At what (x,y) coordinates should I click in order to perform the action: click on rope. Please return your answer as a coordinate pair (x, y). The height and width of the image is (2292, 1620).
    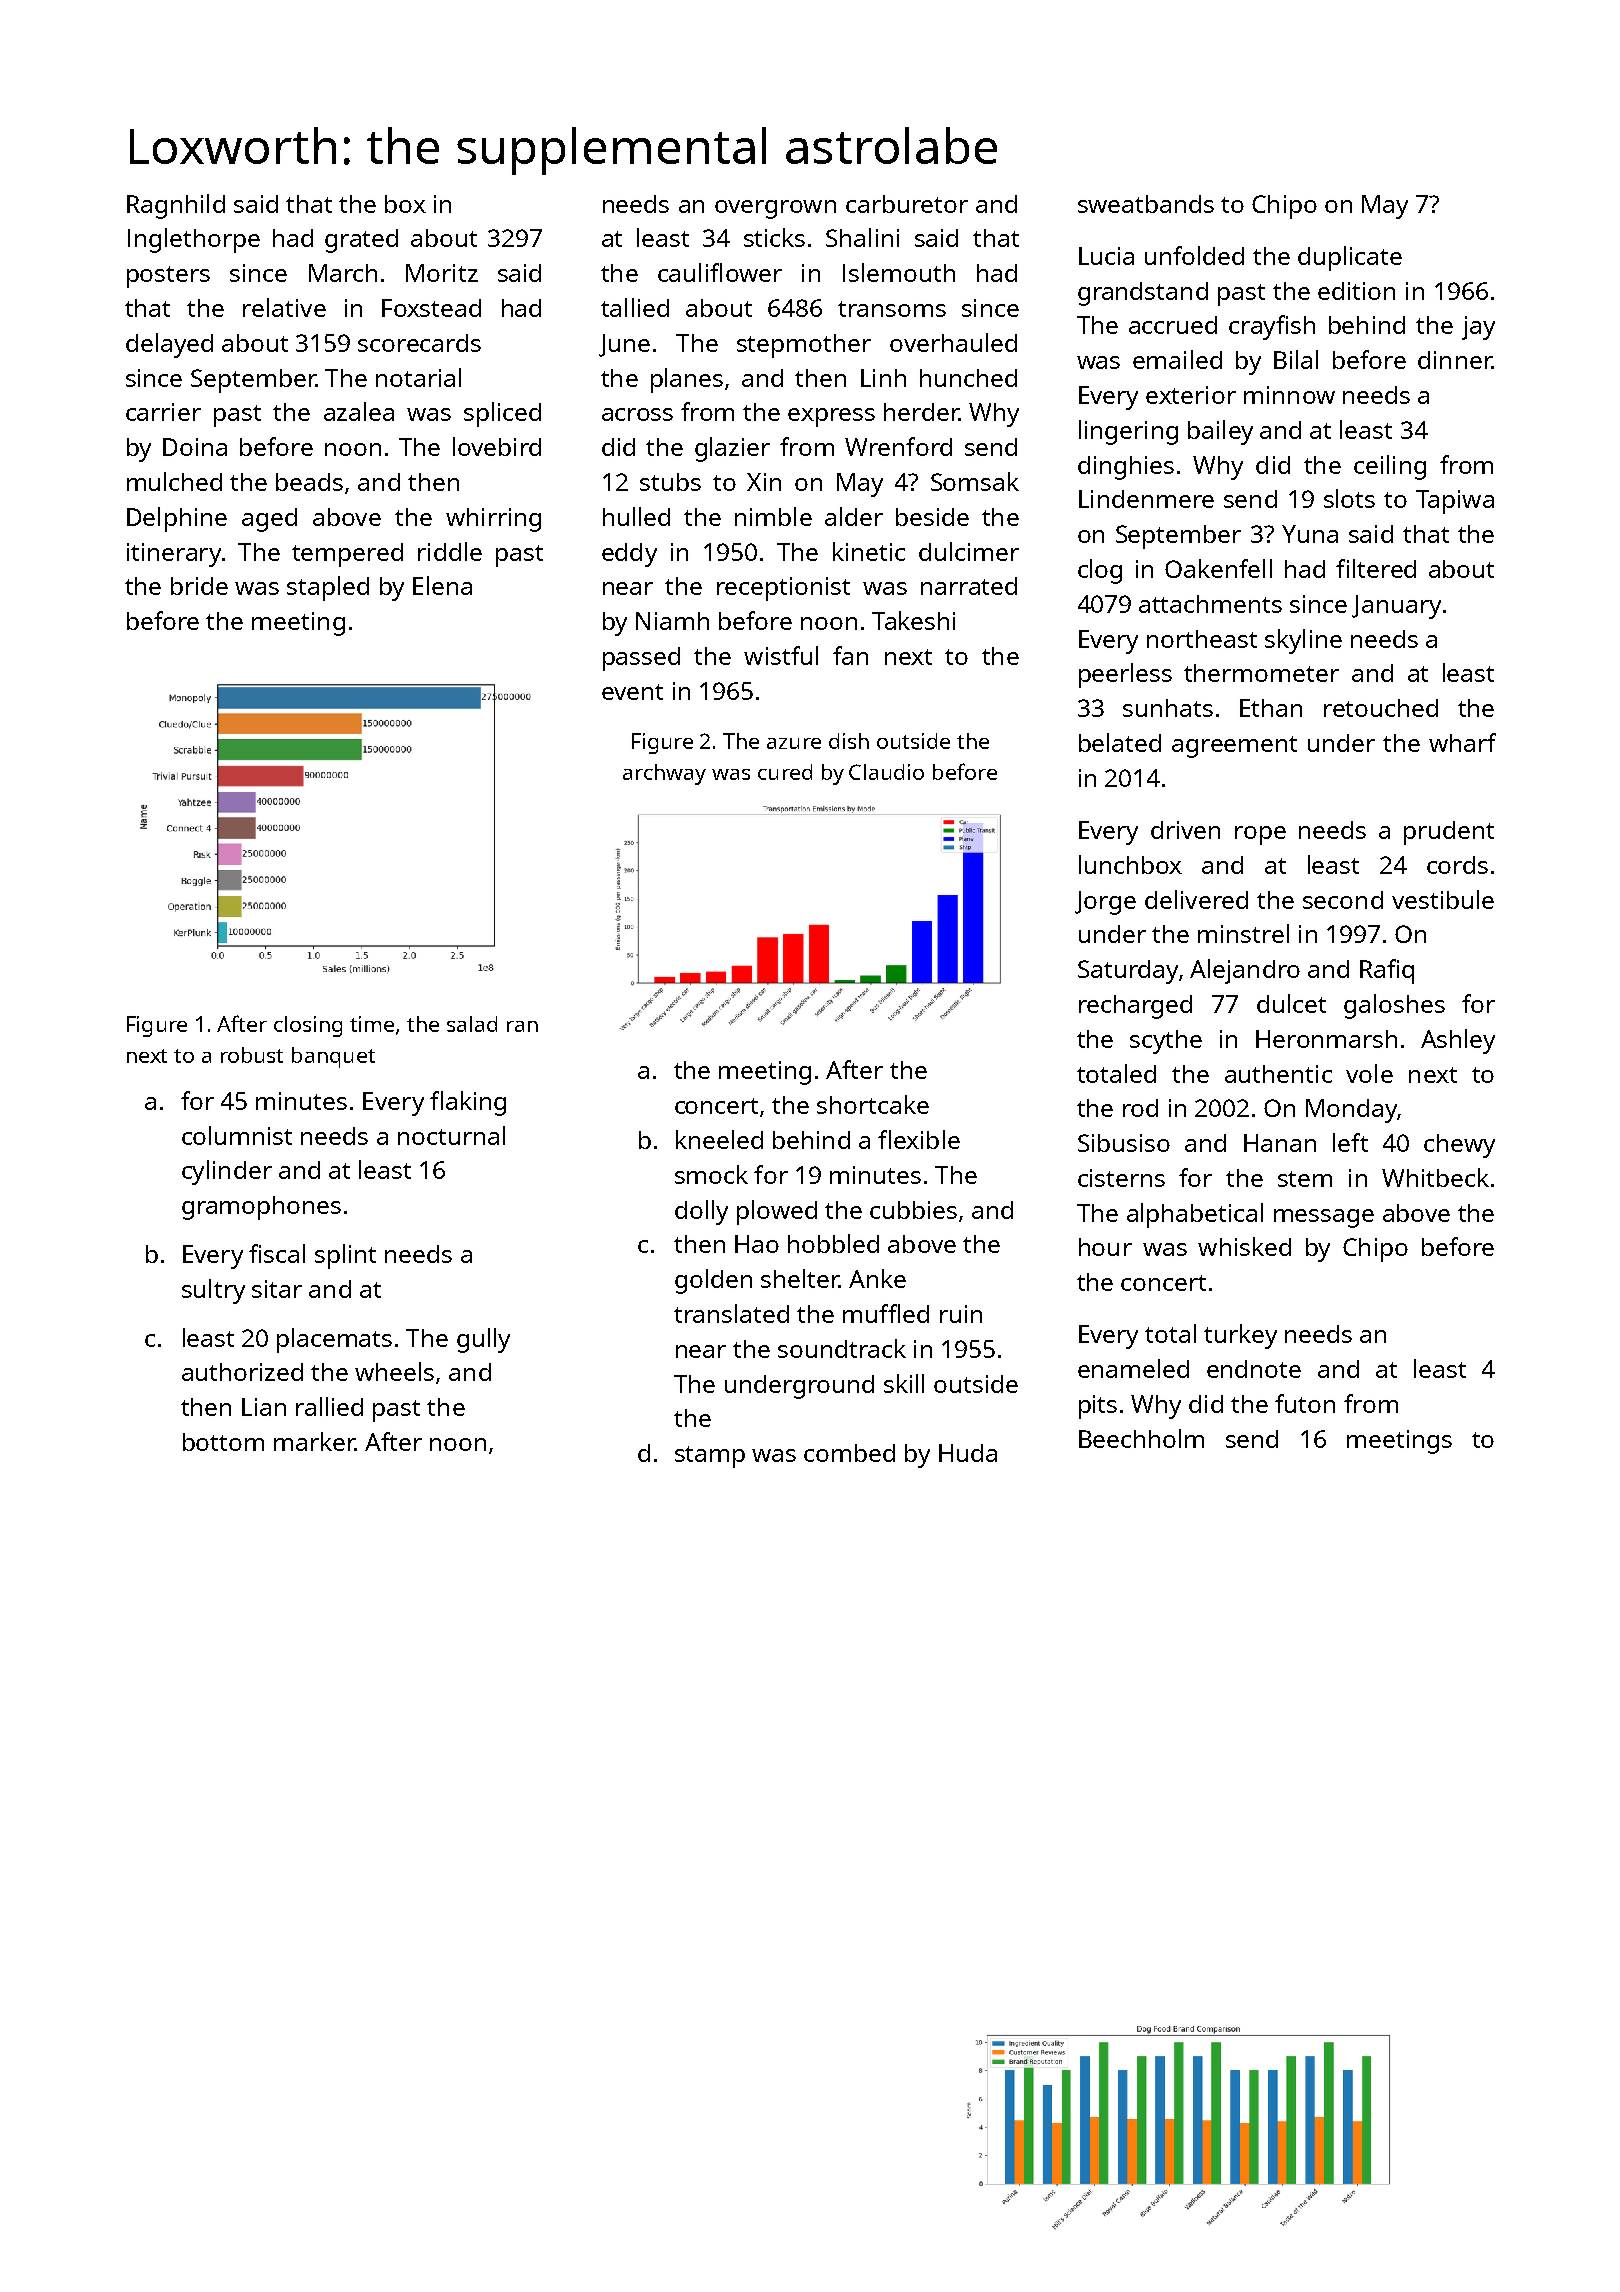
    Looking at the image, I should click on (1260, 835).
